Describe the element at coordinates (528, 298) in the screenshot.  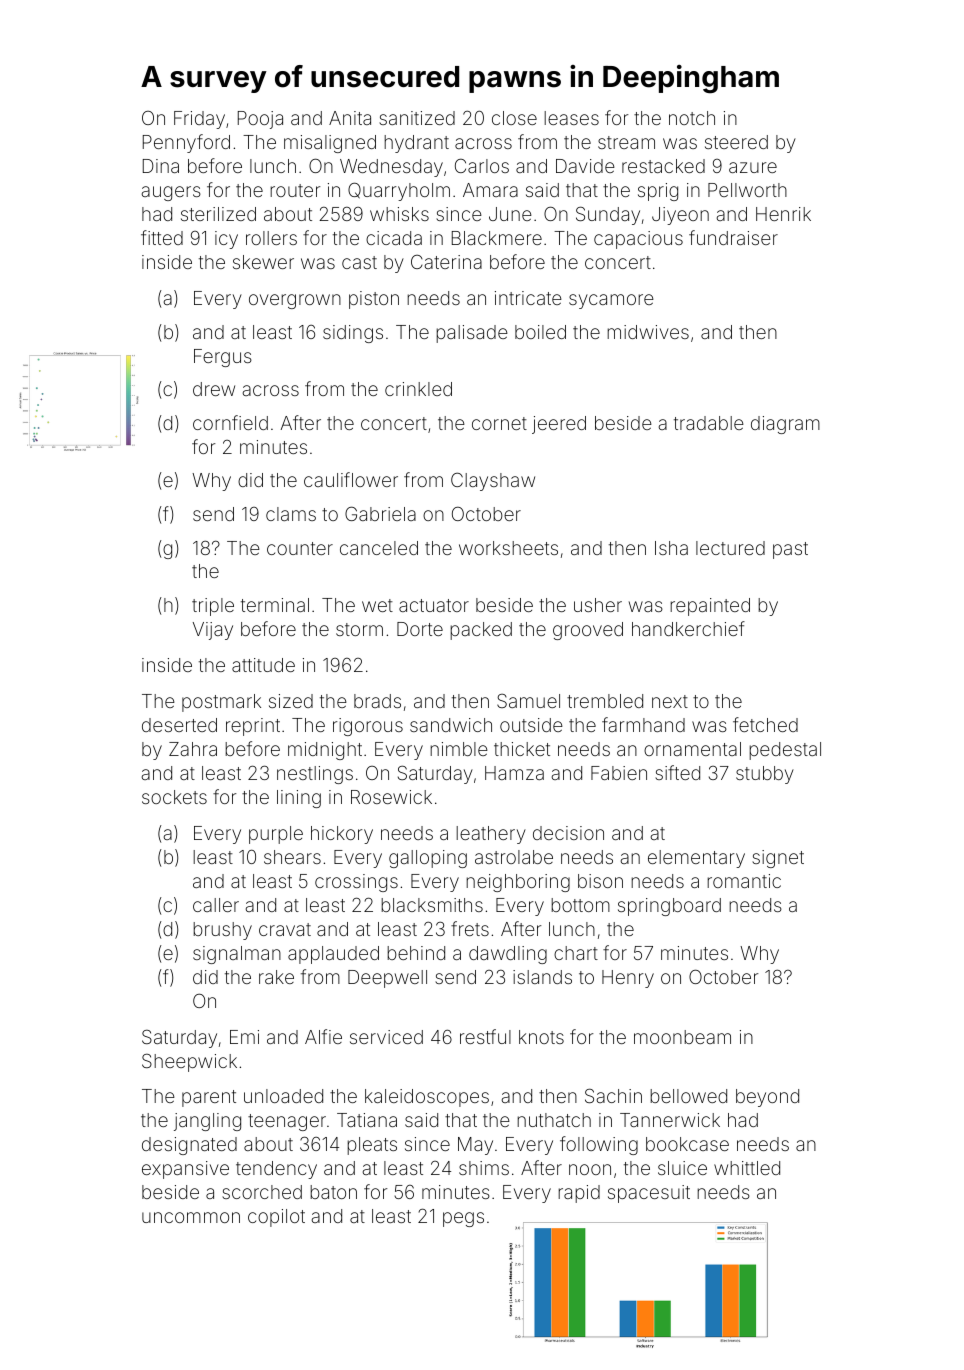
I see `intricate` at that location.
